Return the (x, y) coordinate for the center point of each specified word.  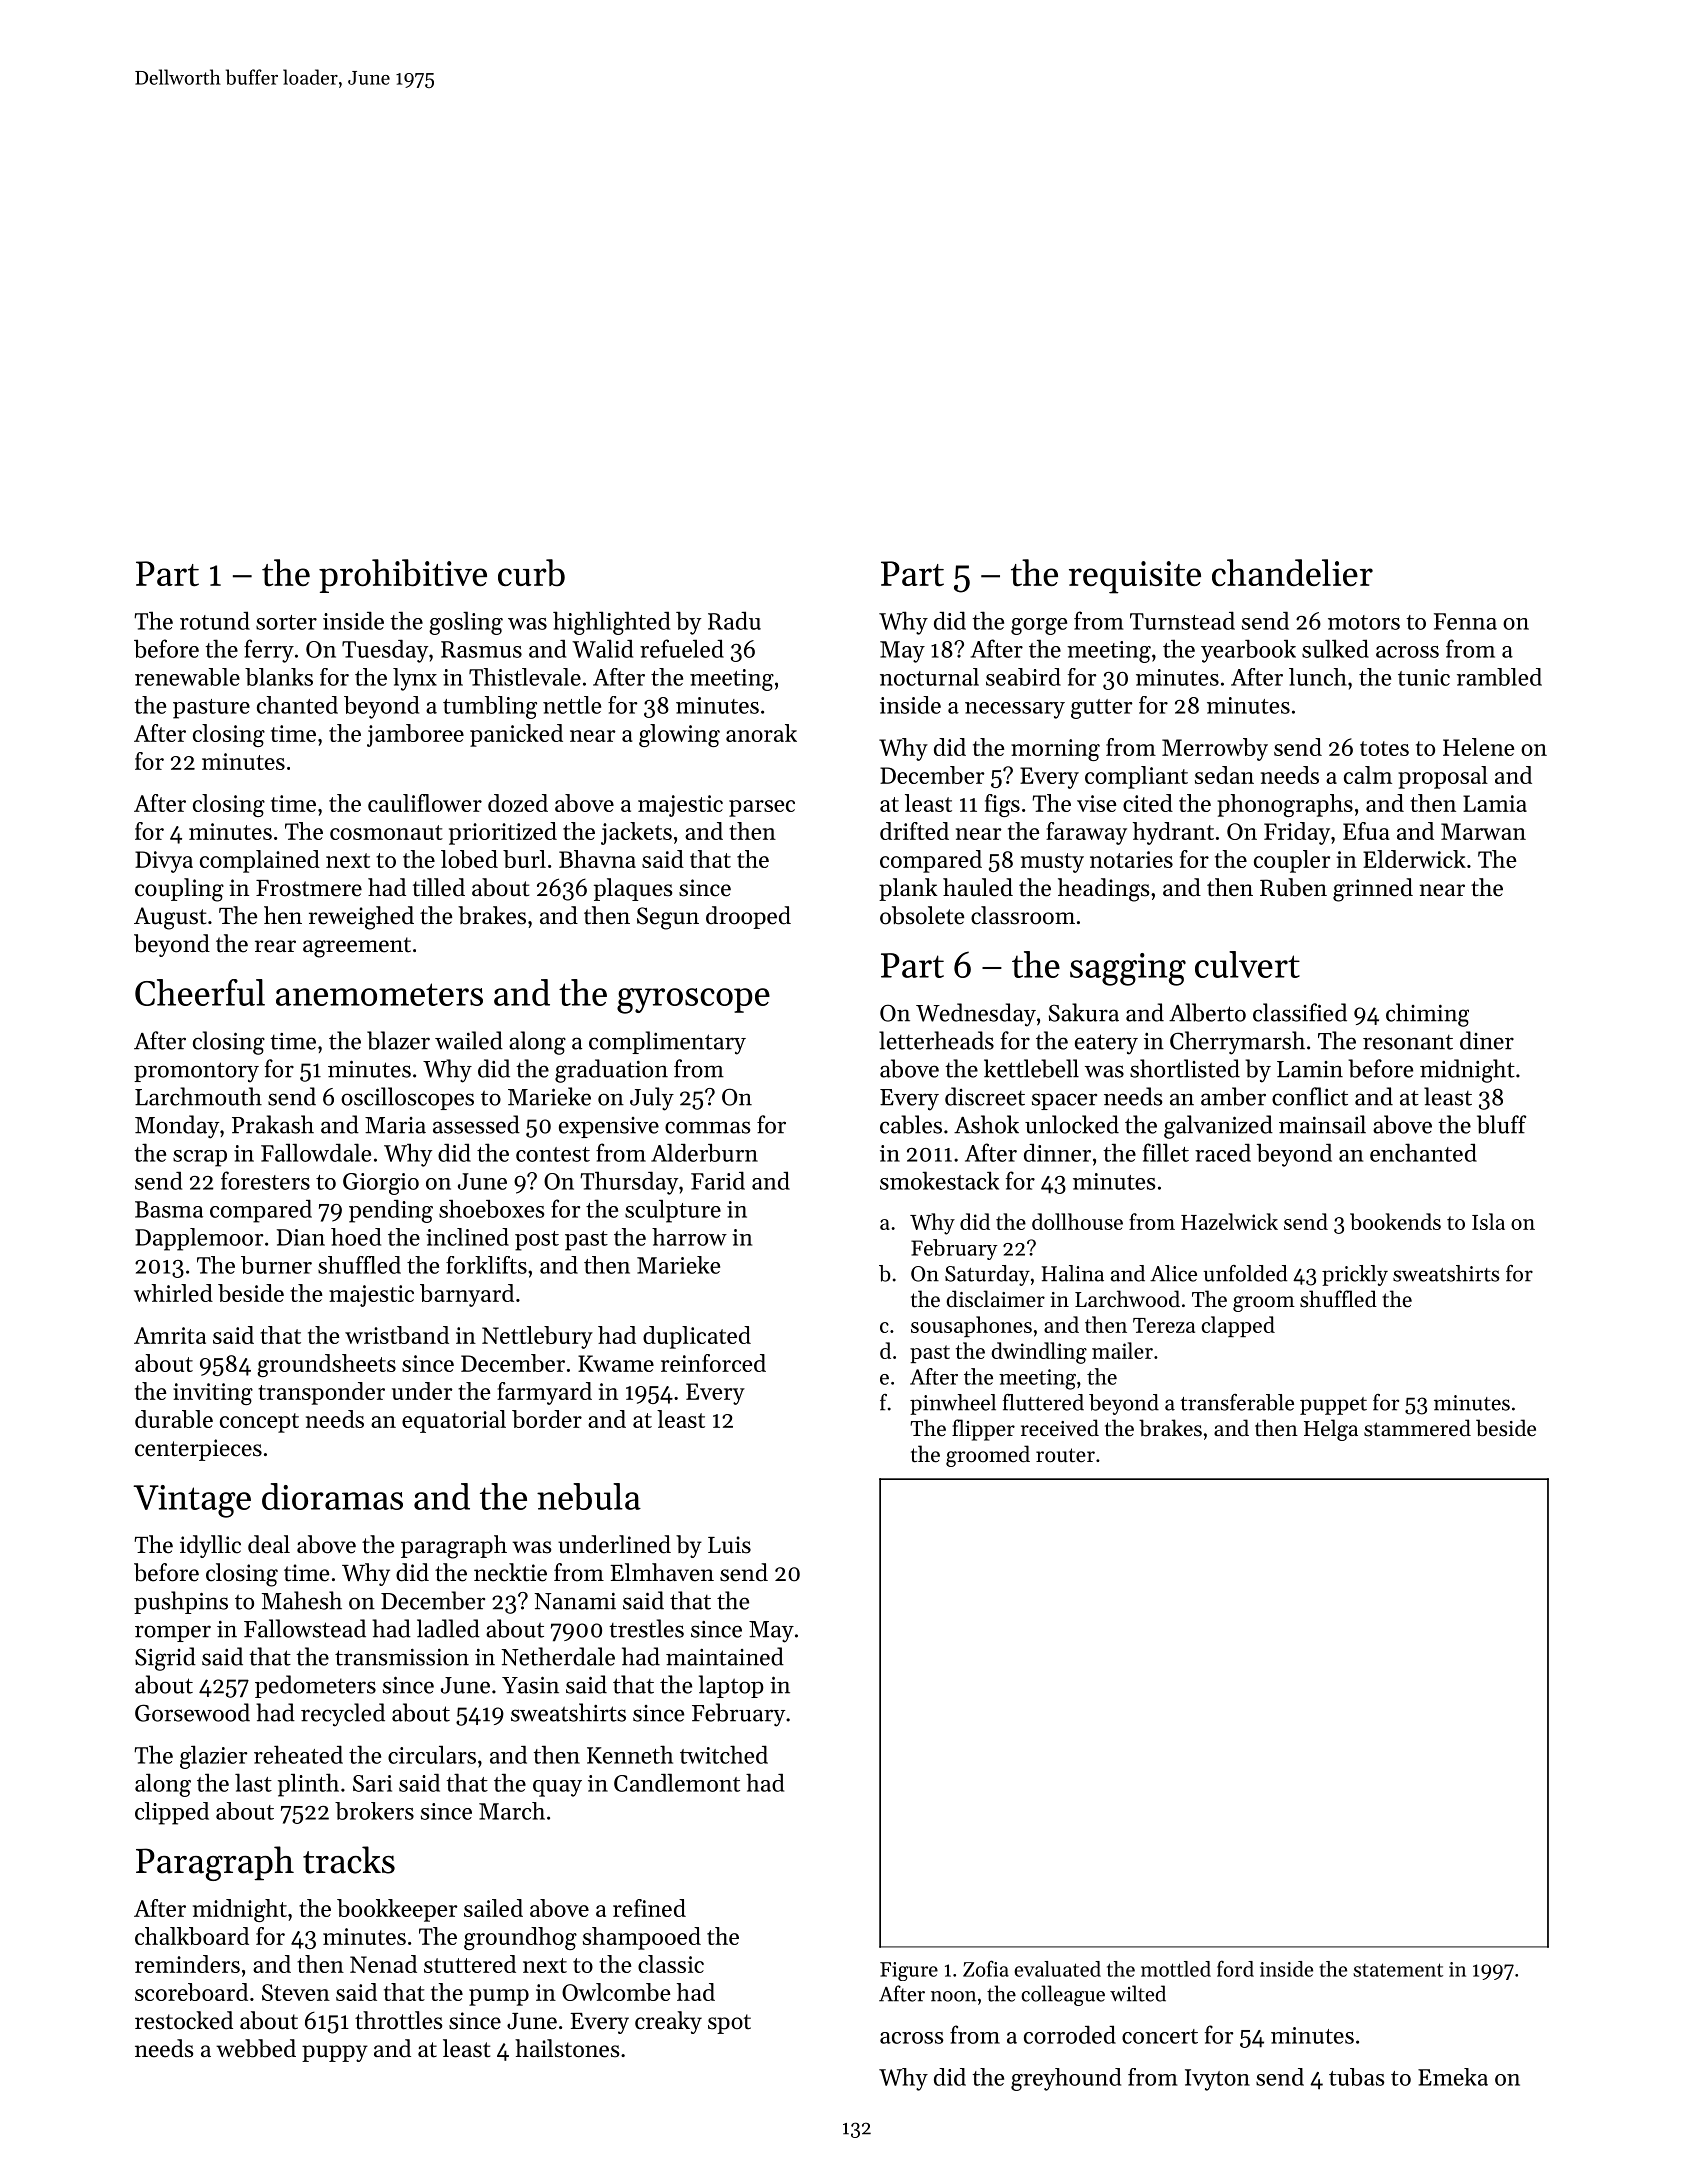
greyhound (1066, 2079)
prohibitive (403, 576)
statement (1398, 1970)
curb (531, 572)
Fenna (1465, 621)
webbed (256, 2048)
